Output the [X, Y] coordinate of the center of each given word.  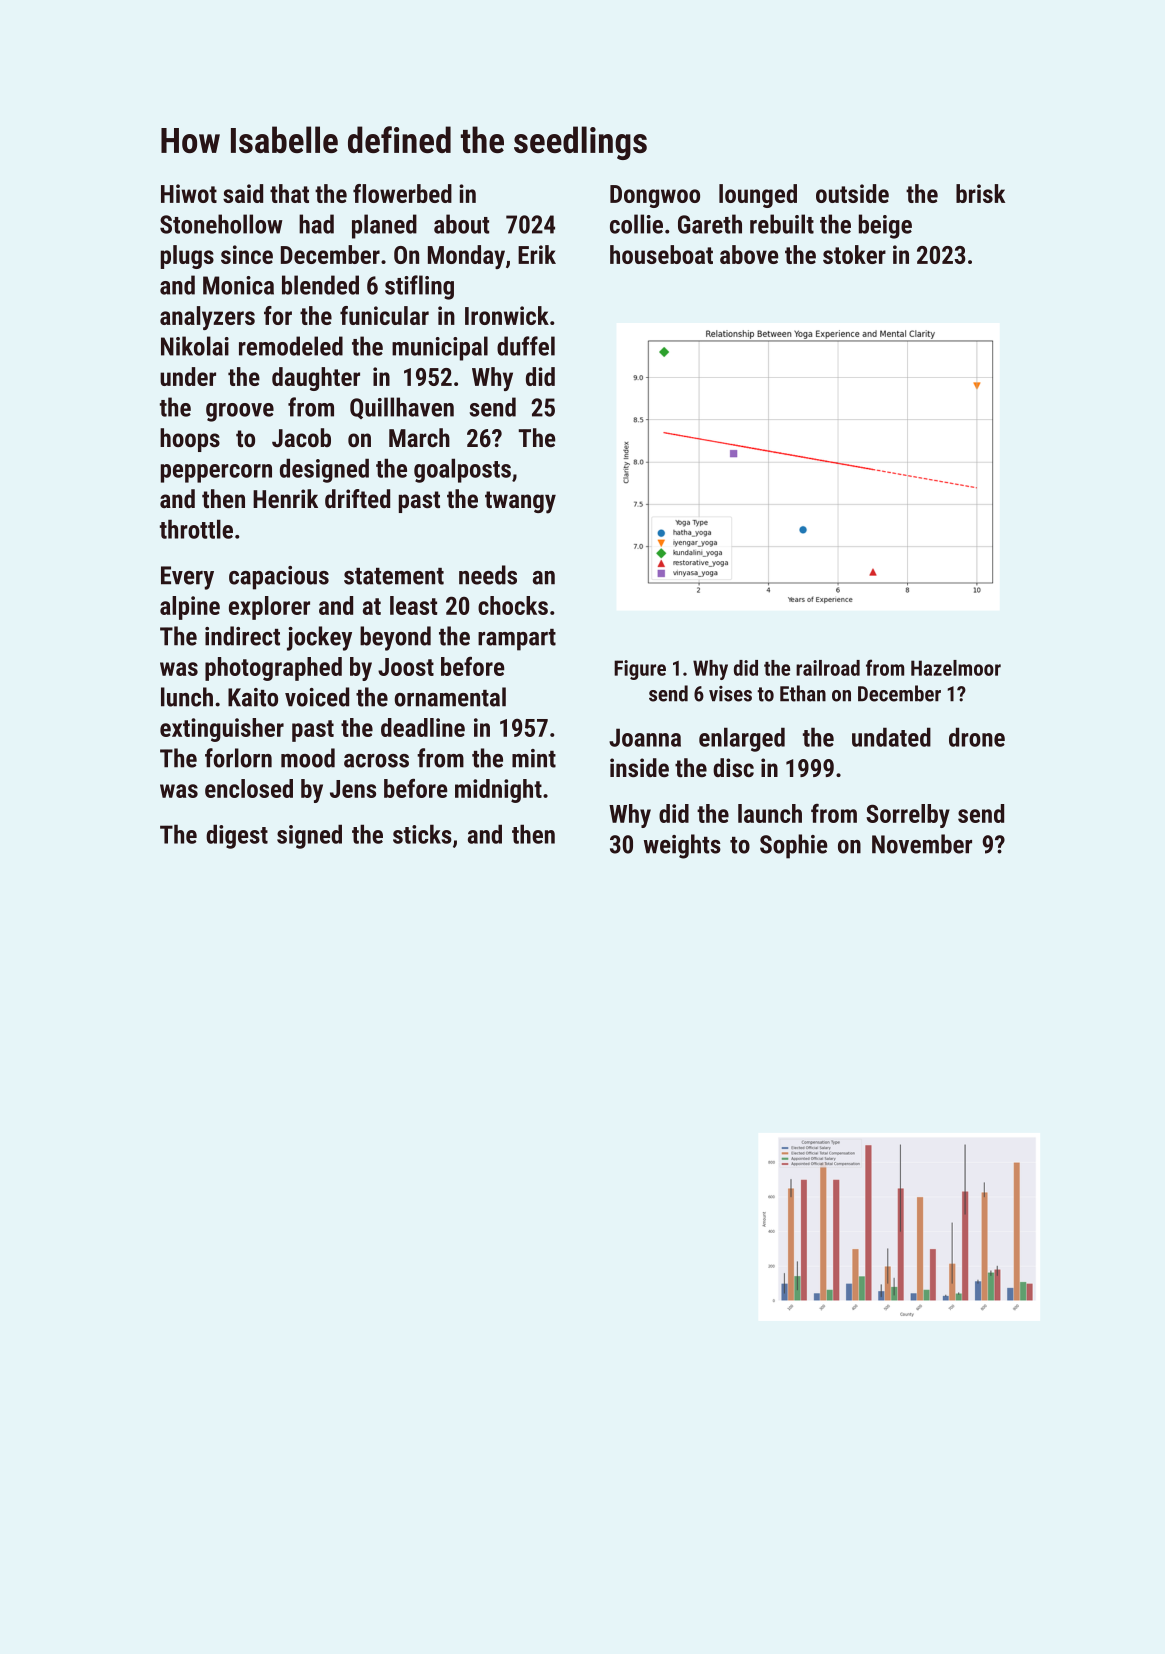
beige [885, 226]
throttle [196, 529]
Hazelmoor [956, 668]
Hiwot [189, 193]
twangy [520, 502]
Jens [353, 789]
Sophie [794, 846]
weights [682, 846]
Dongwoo [655, 196]
